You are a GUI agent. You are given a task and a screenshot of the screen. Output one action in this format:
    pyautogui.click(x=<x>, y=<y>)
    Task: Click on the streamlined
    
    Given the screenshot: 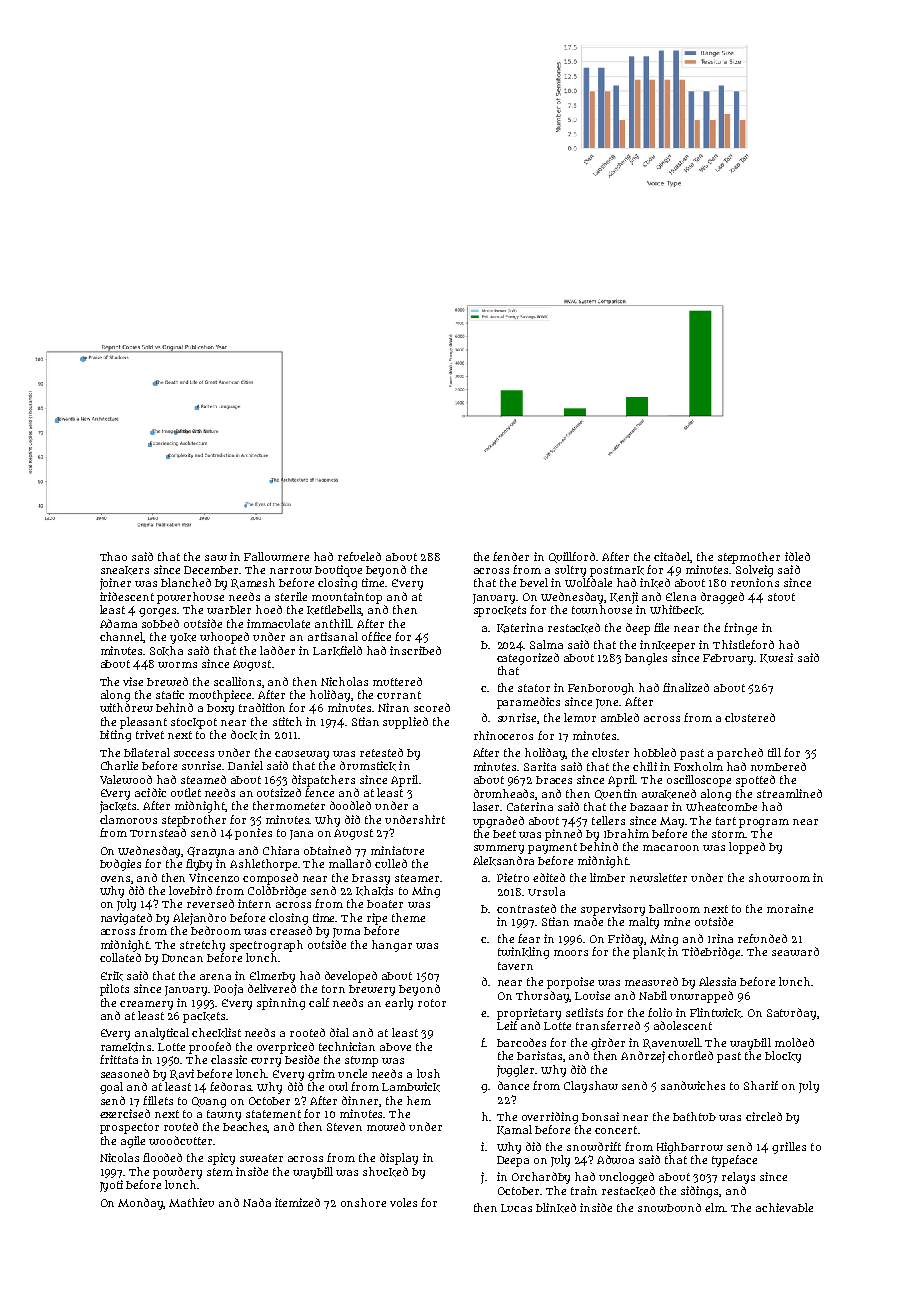 What is the action you would take?
    pyautogui.click(x=789, y=793)
